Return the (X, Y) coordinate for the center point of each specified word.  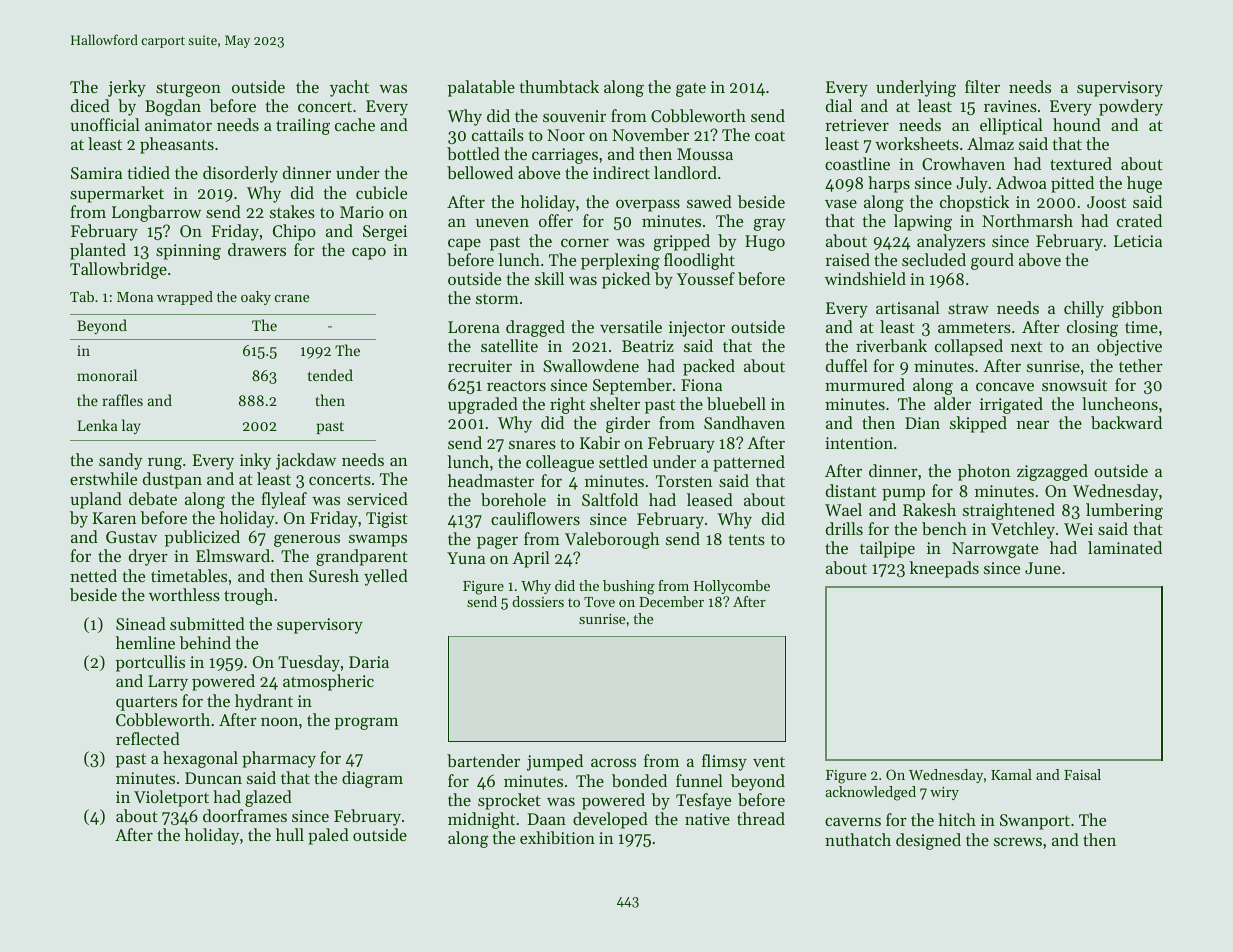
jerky (127, 88)
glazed (268, 798)
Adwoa (1021, 182)
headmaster (491, 480)
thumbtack (559, 86)
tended (330, 375)
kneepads (944, 569)
